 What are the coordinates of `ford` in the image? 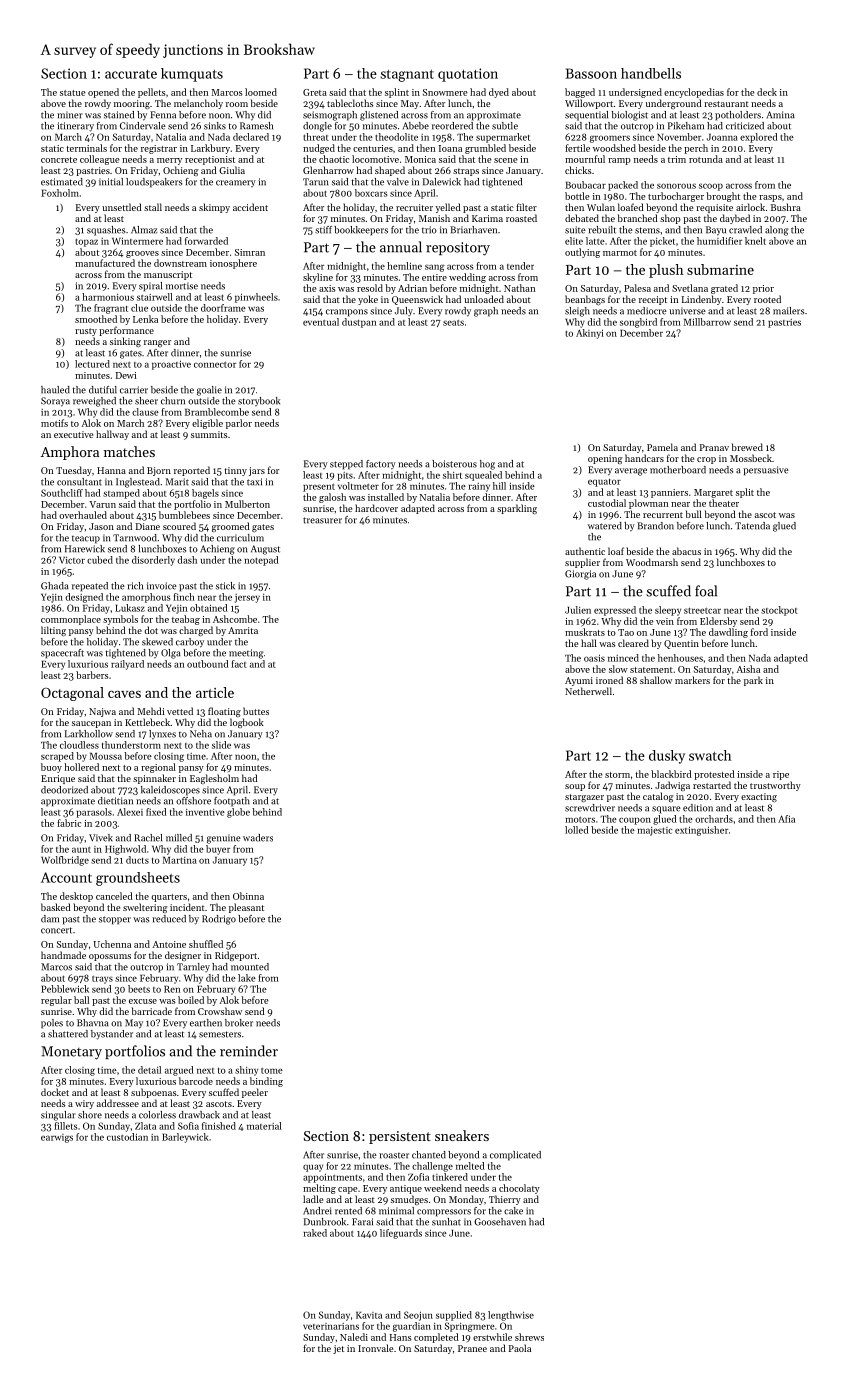 It's located at (759, 632).
